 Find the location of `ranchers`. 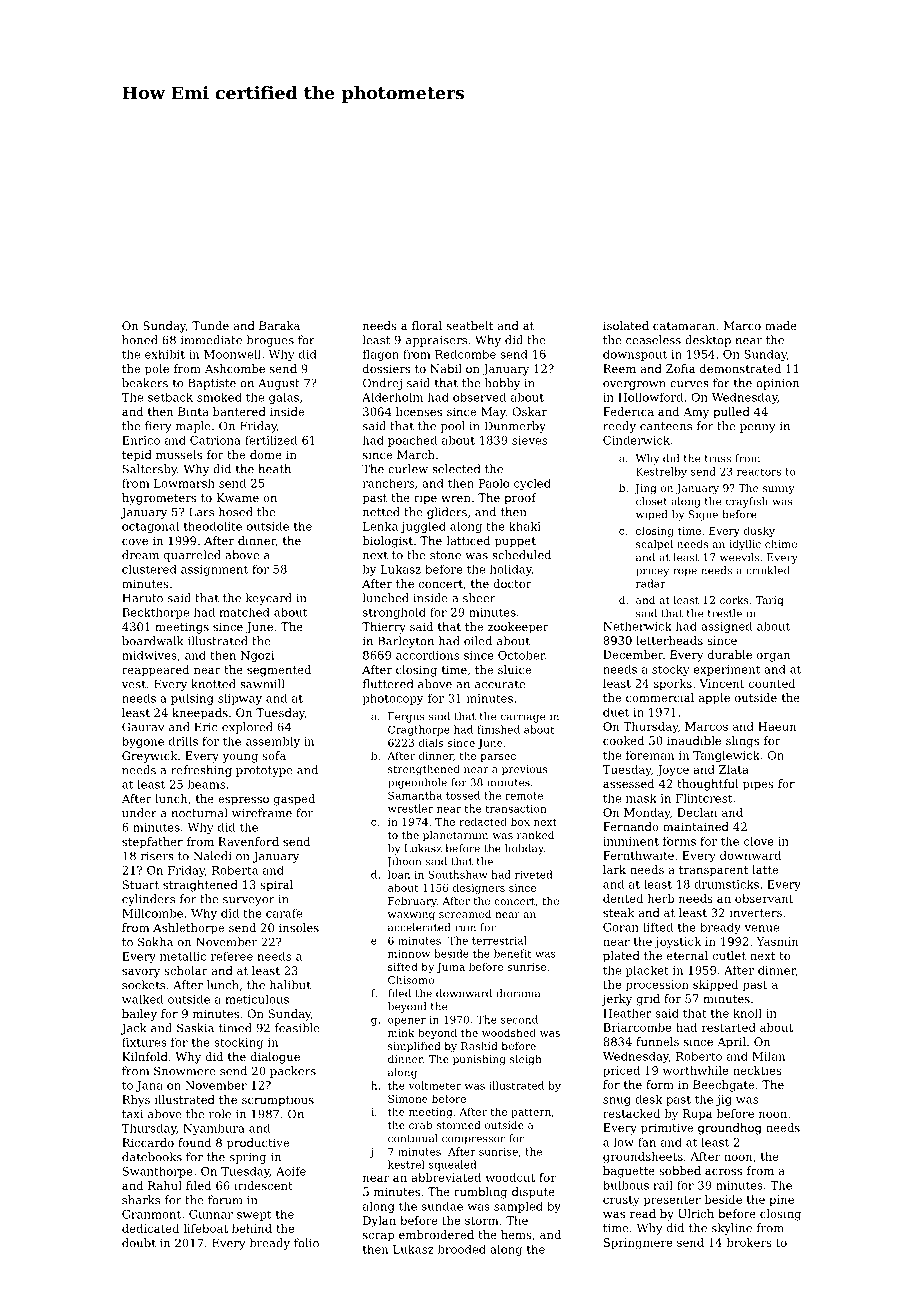

ranchers is located at coordinates (388, 483).
